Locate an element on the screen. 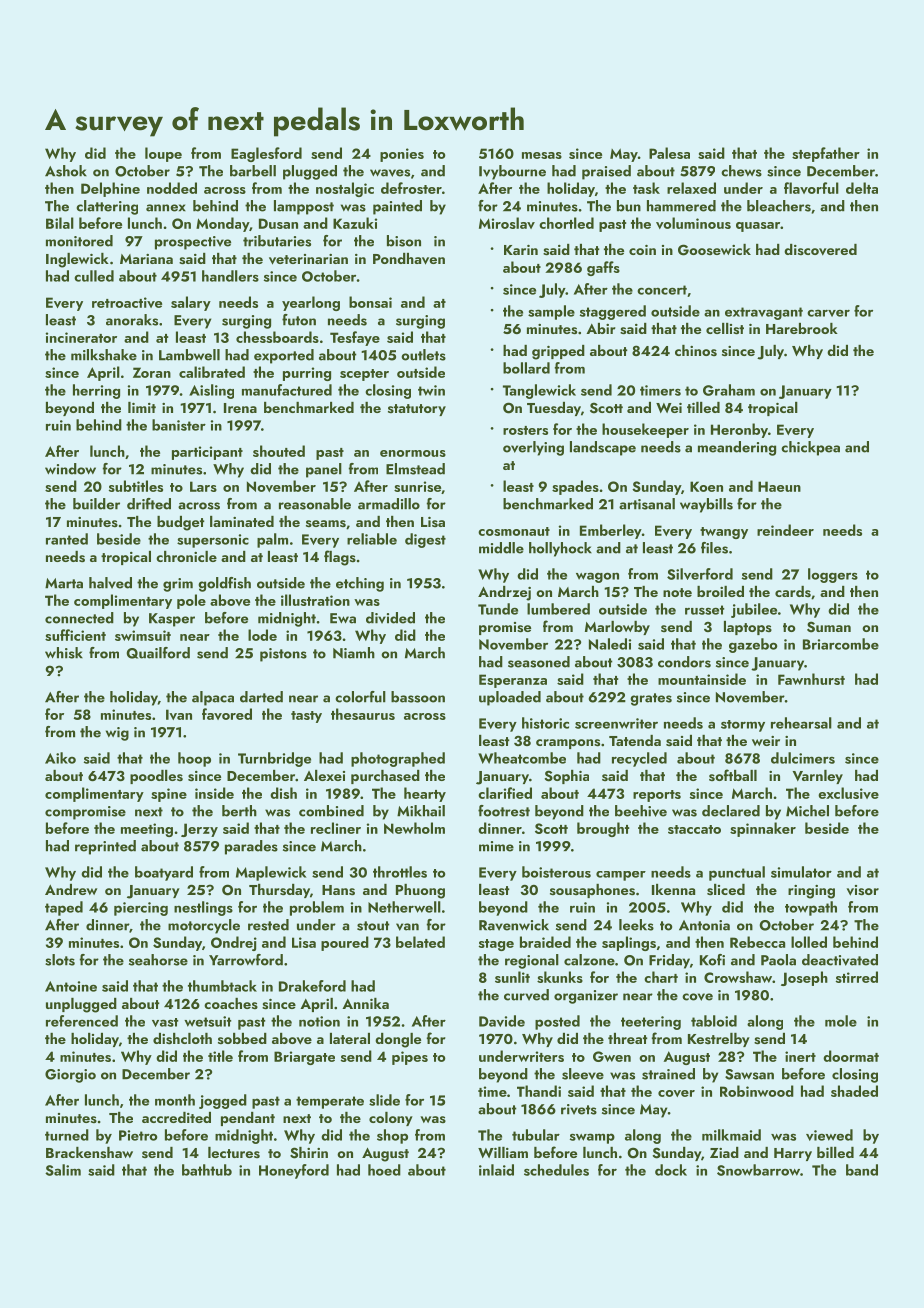 This screenshot has height=1308, width=924. Delphine is located at coordinates (110, 189).
